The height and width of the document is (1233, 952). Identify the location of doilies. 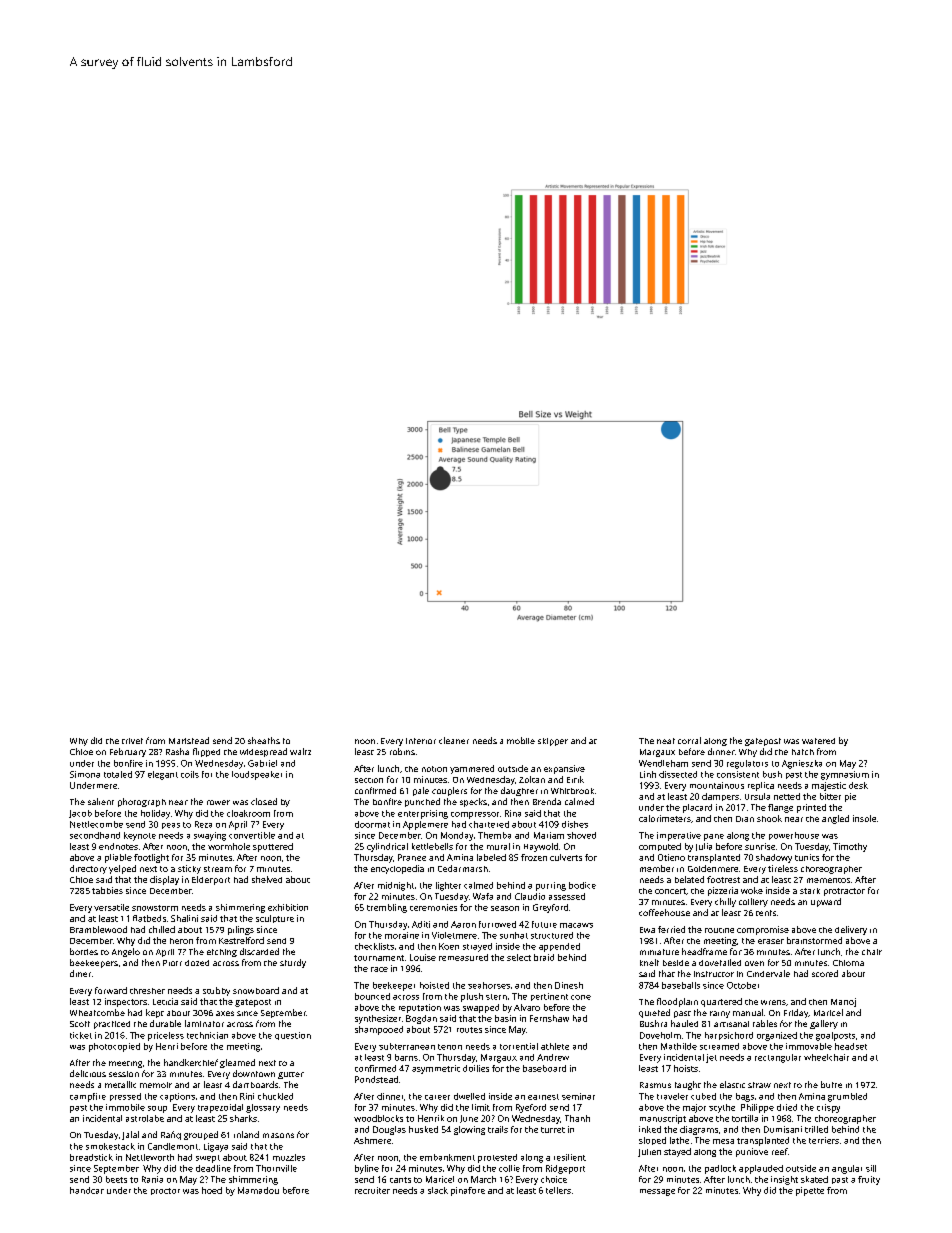
(476, 1068).
